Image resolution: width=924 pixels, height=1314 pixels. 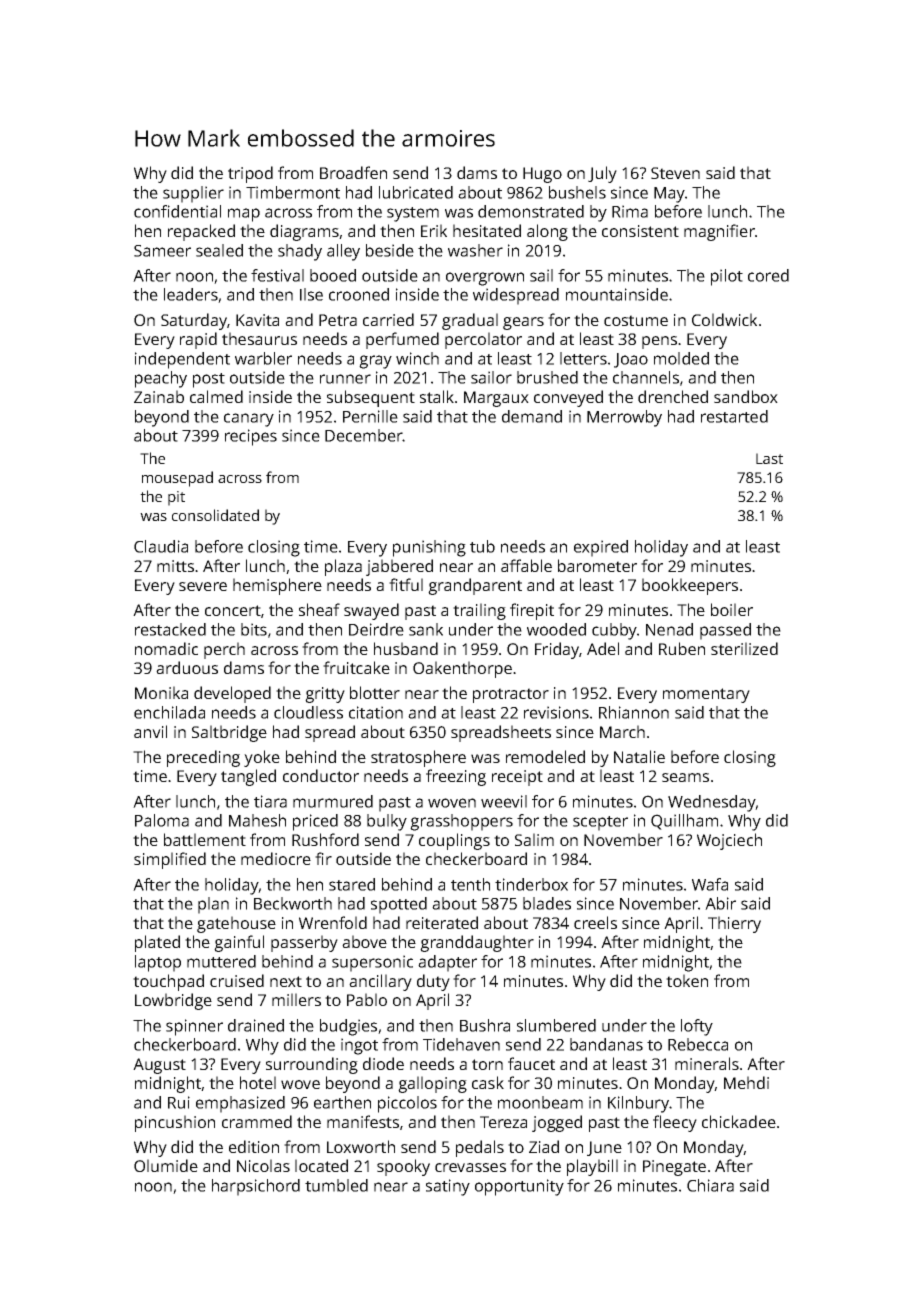 I want to click on cruised, so click(x=237, y=980).
